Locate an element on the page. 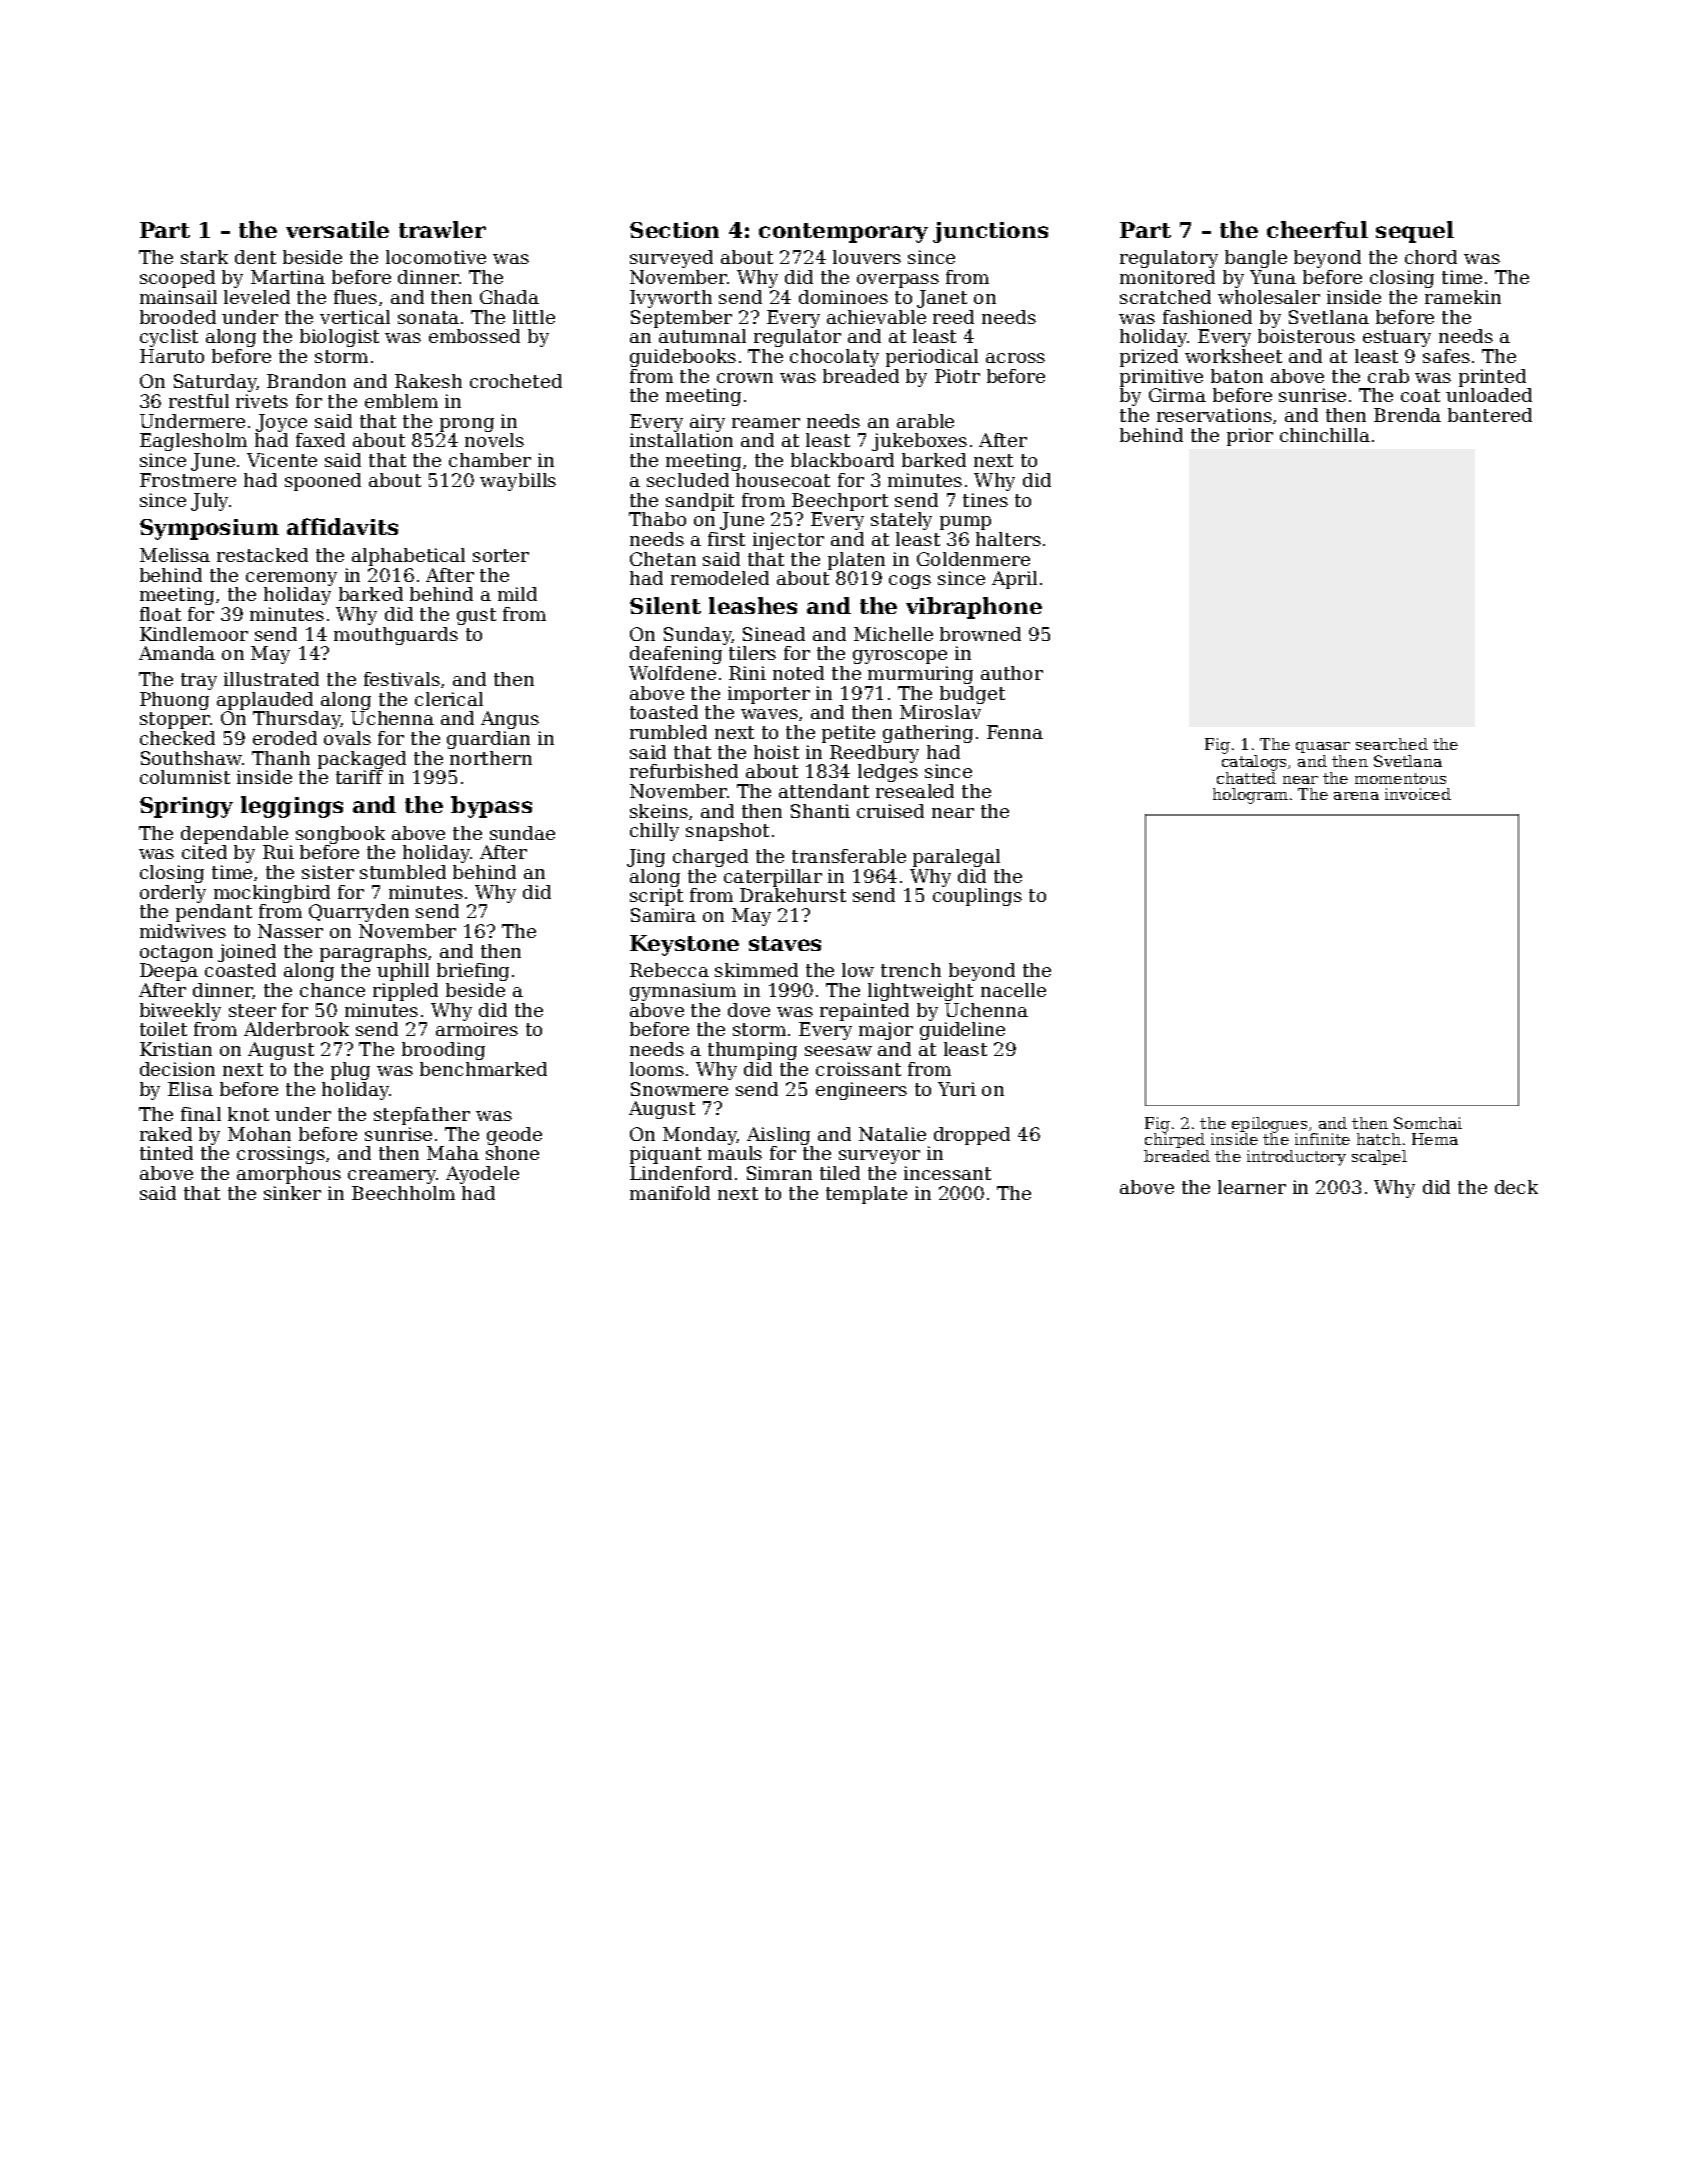 This image has height=2178, width=1683. benchmarked is located at coordinates (483, 1069).
